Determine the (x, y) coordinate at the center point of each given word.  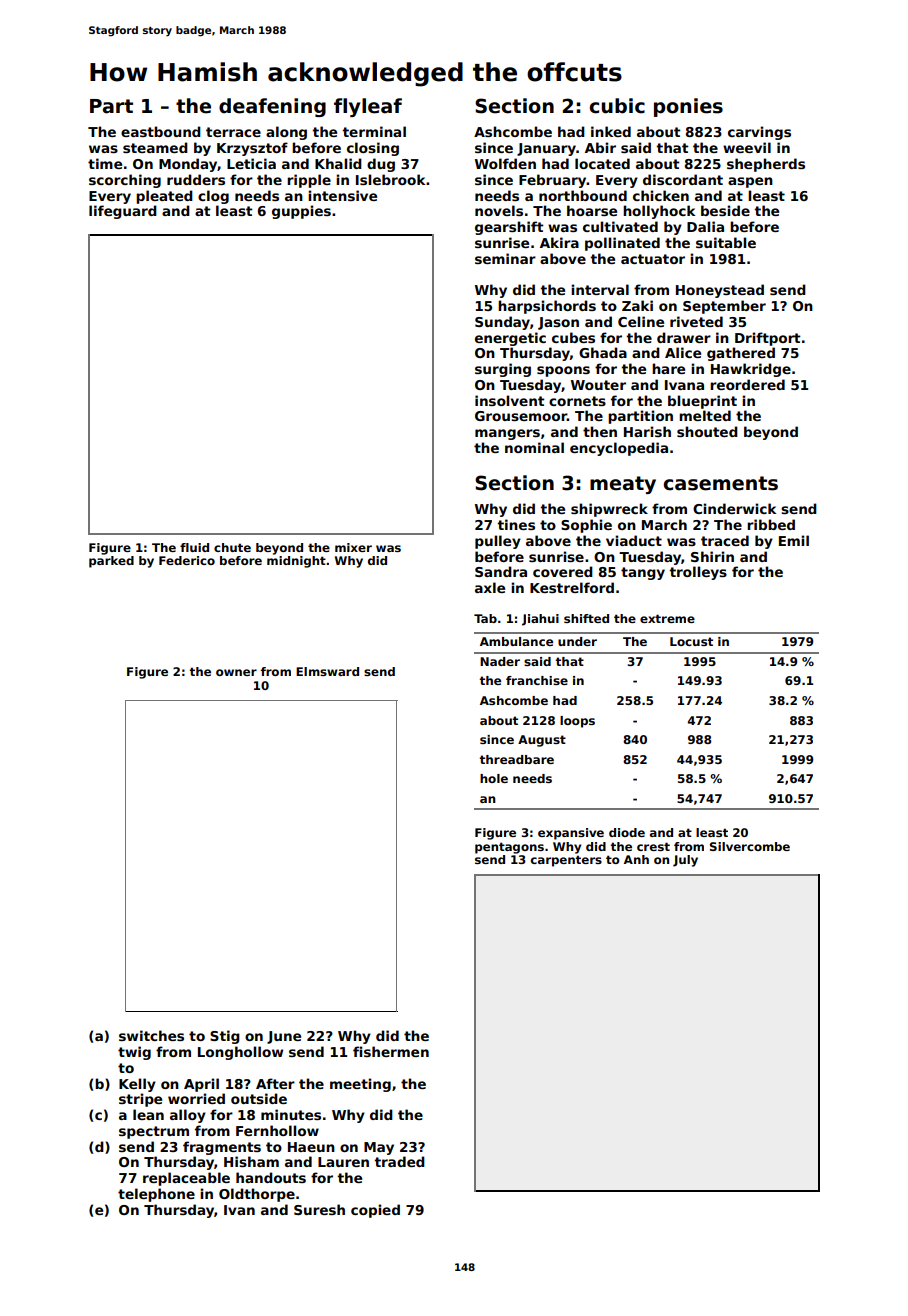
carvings (759, 133)
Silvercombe (750, 846)
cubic (617, 106)
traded (399, 1161)
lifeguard (123, 212)
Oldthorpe (257, 1195)
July (685, 861)
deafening (272, 107)
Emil (794, 540)
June (284, 1037)
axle (490, 587)
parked (111, 562)
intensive (342, 195)
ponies (688, 107)
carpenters (566, 861)
